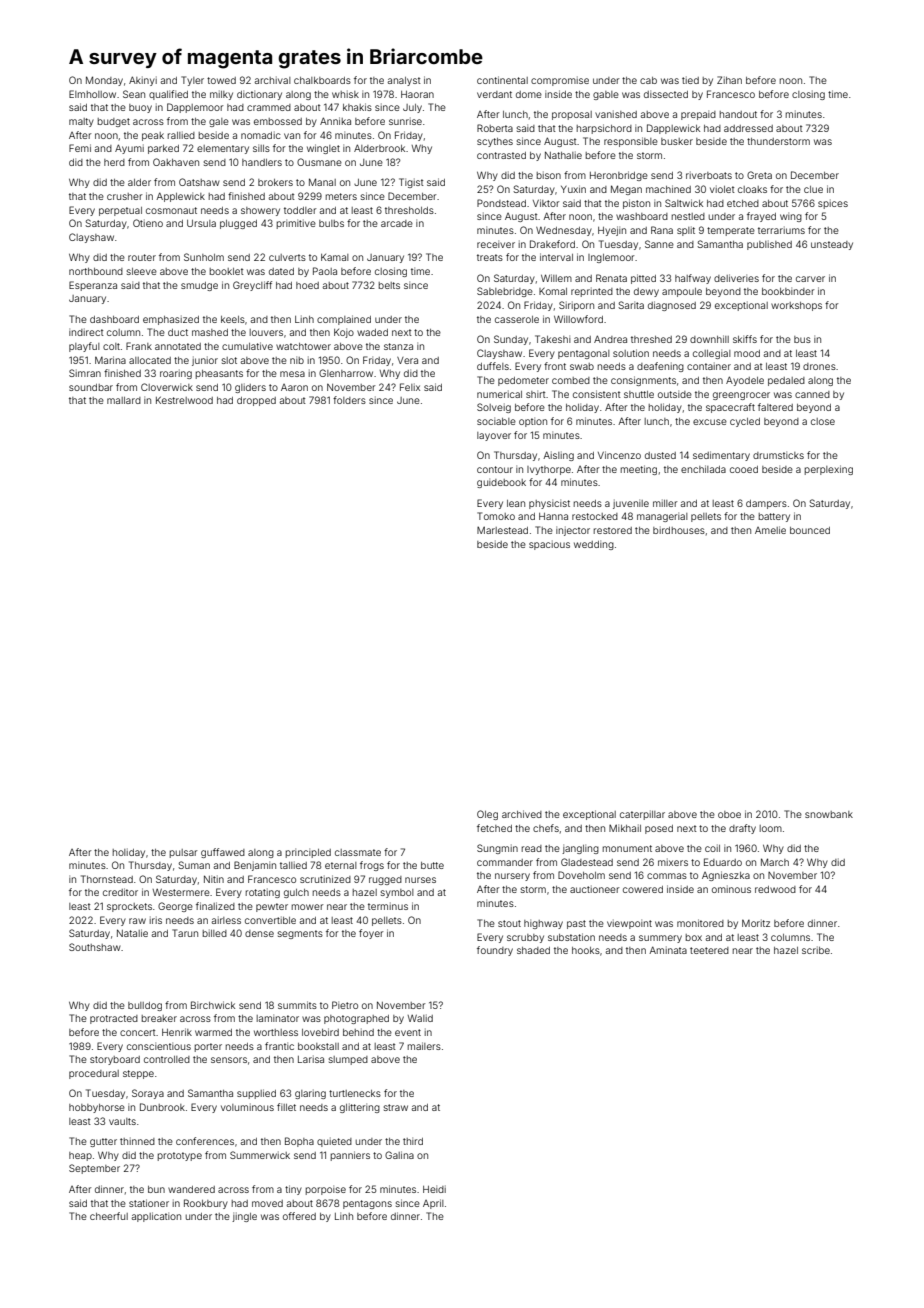  Describe the element at coordinates (502, 530) in the screenshot. I see `Marlestead` at that location.
